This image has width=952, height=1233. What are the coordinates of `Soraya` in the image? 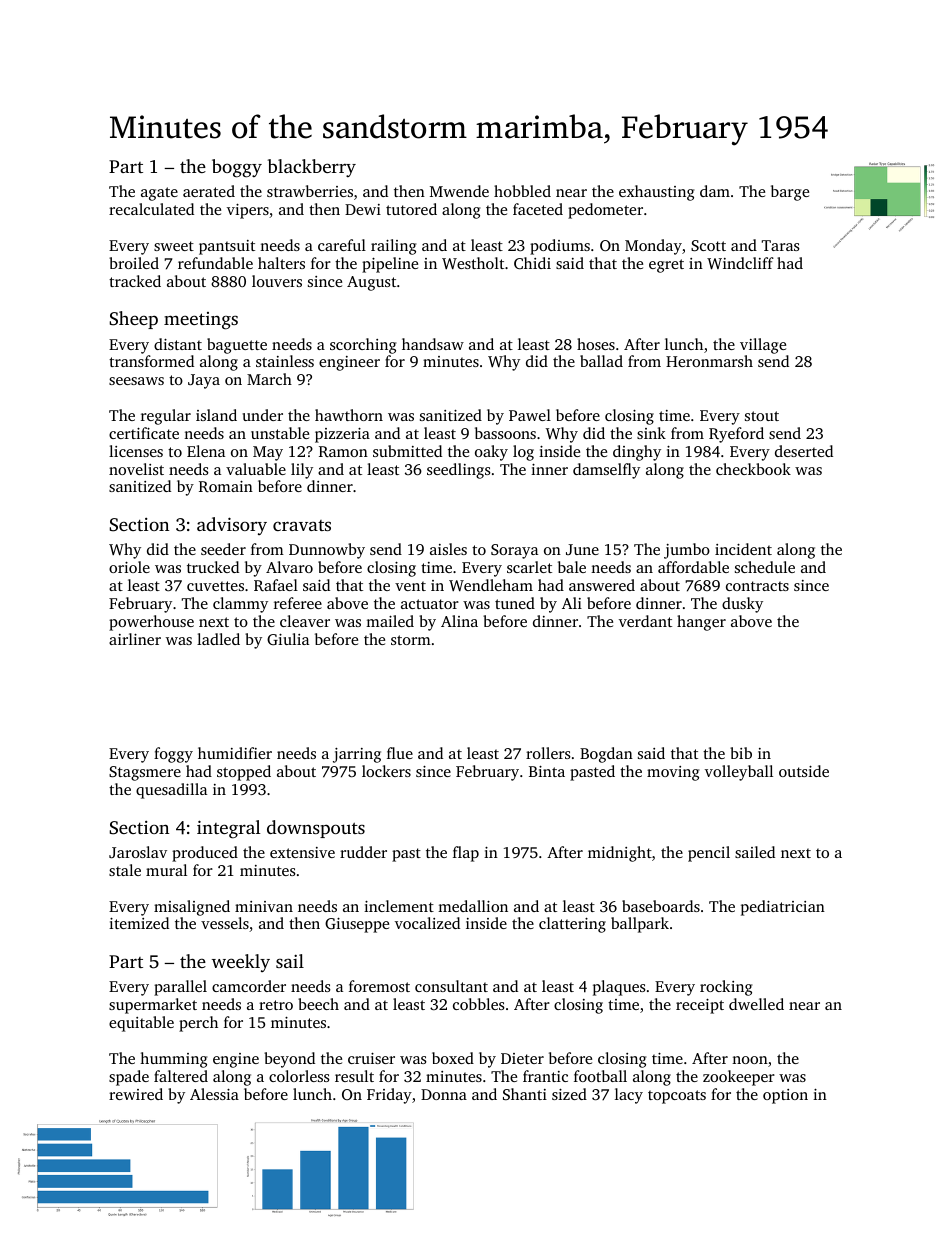 It's located at (514, 551).
